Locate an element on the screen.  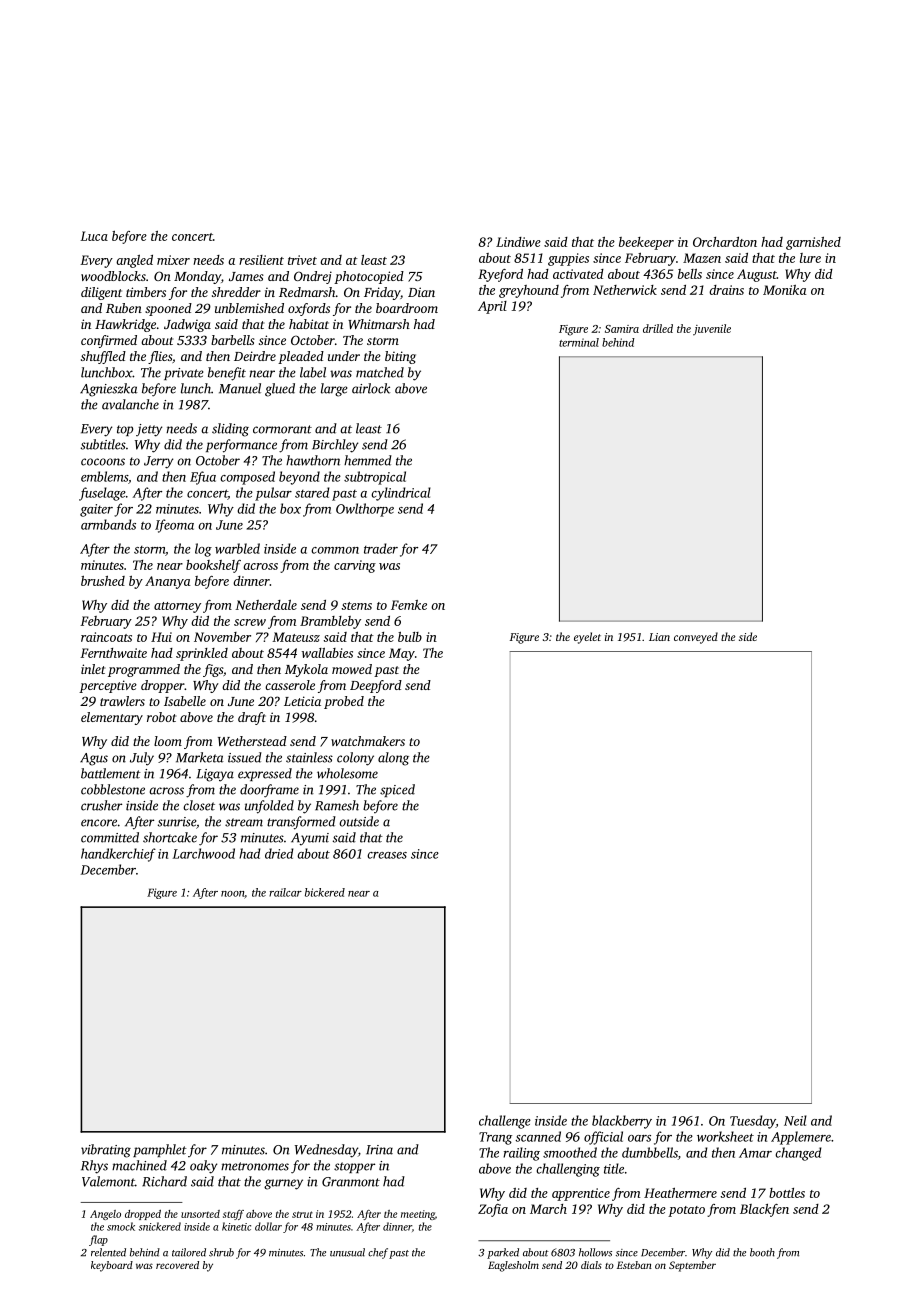
along is located at coordinates (393, 759).
